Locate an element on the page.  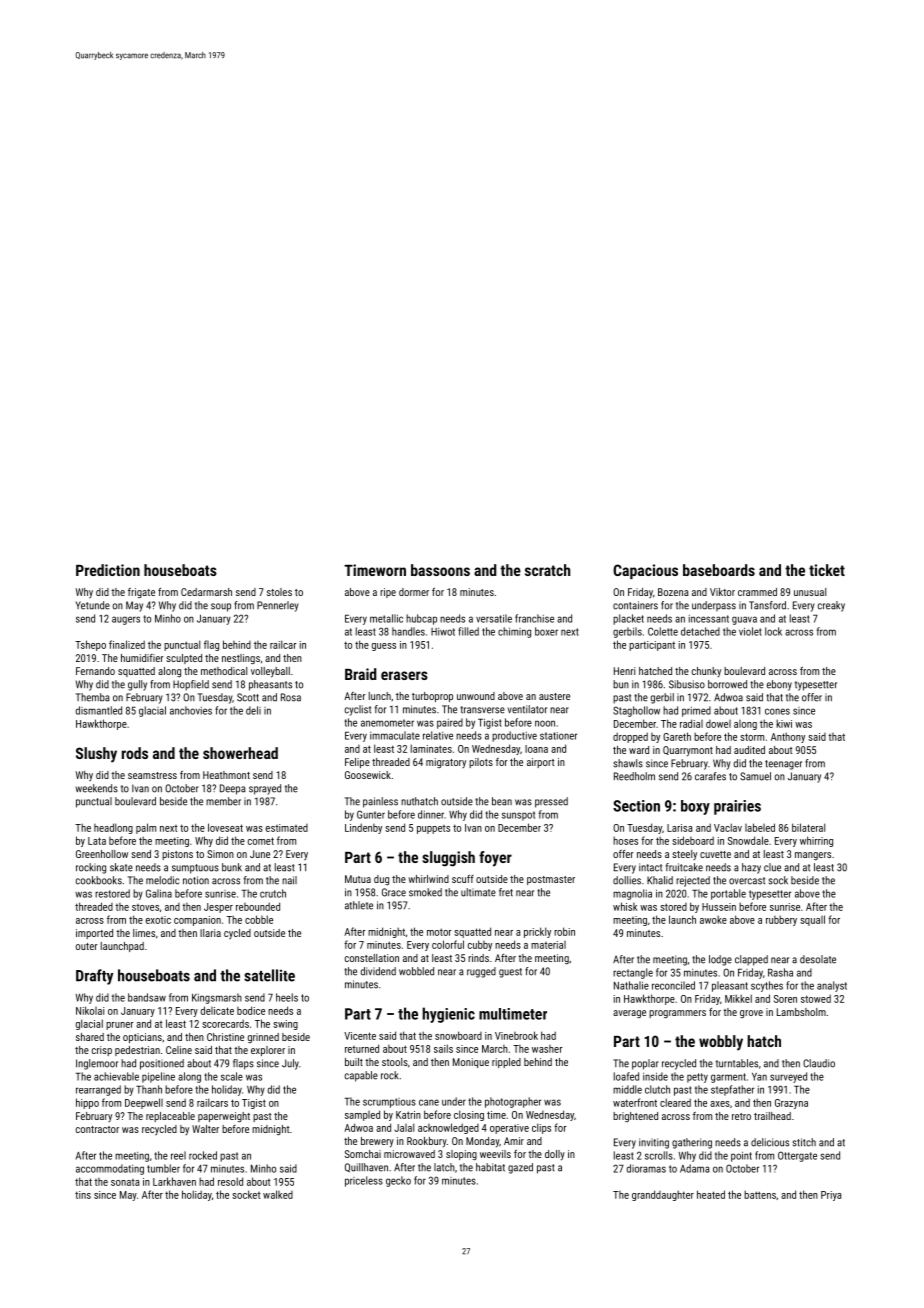
bassoons is located at coordinates (440, 570).
